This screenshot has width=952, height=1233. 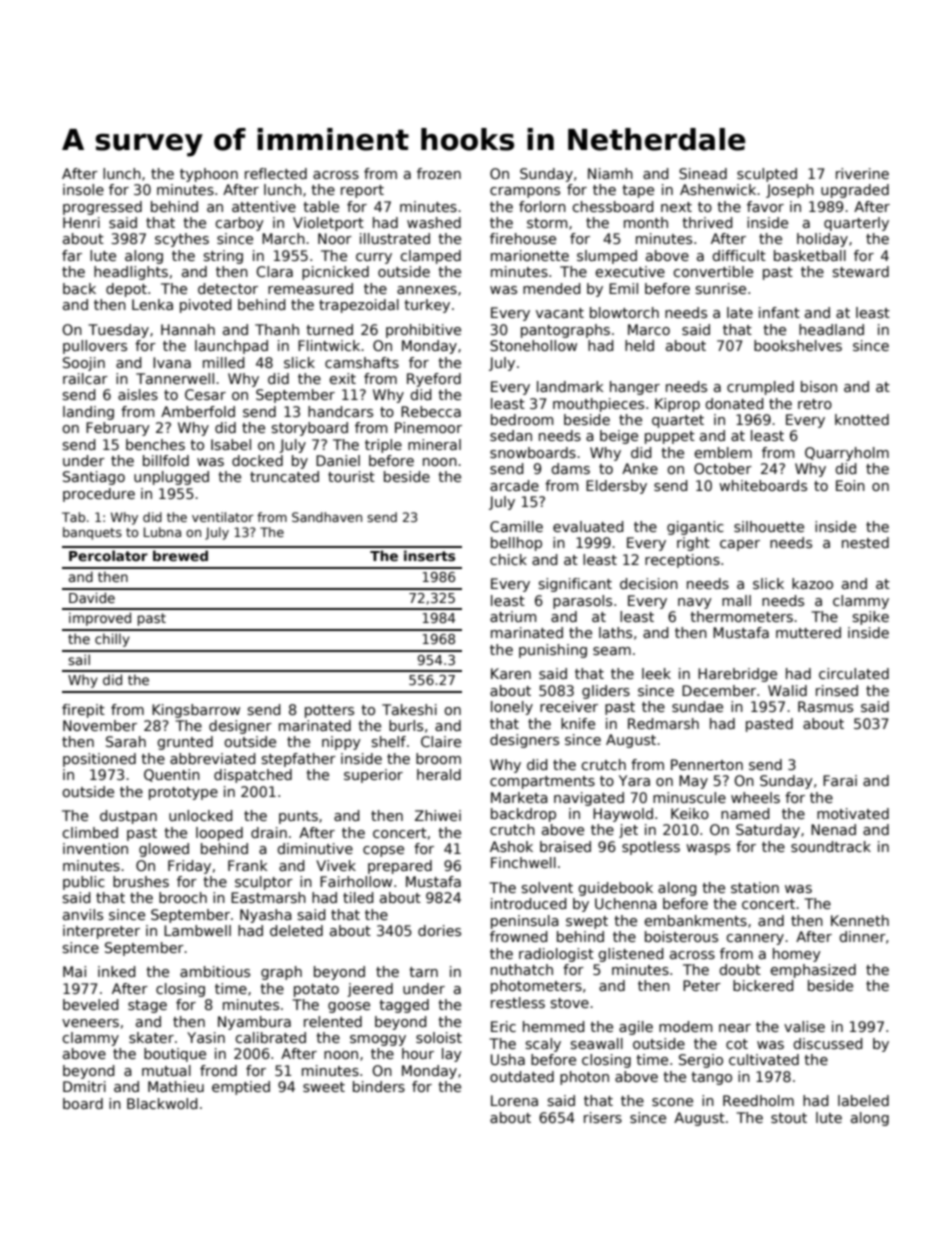 What do you see at coordinates (720, 288) in the screenshot?
I see `sunrise` at bounding box center [720, 288].
